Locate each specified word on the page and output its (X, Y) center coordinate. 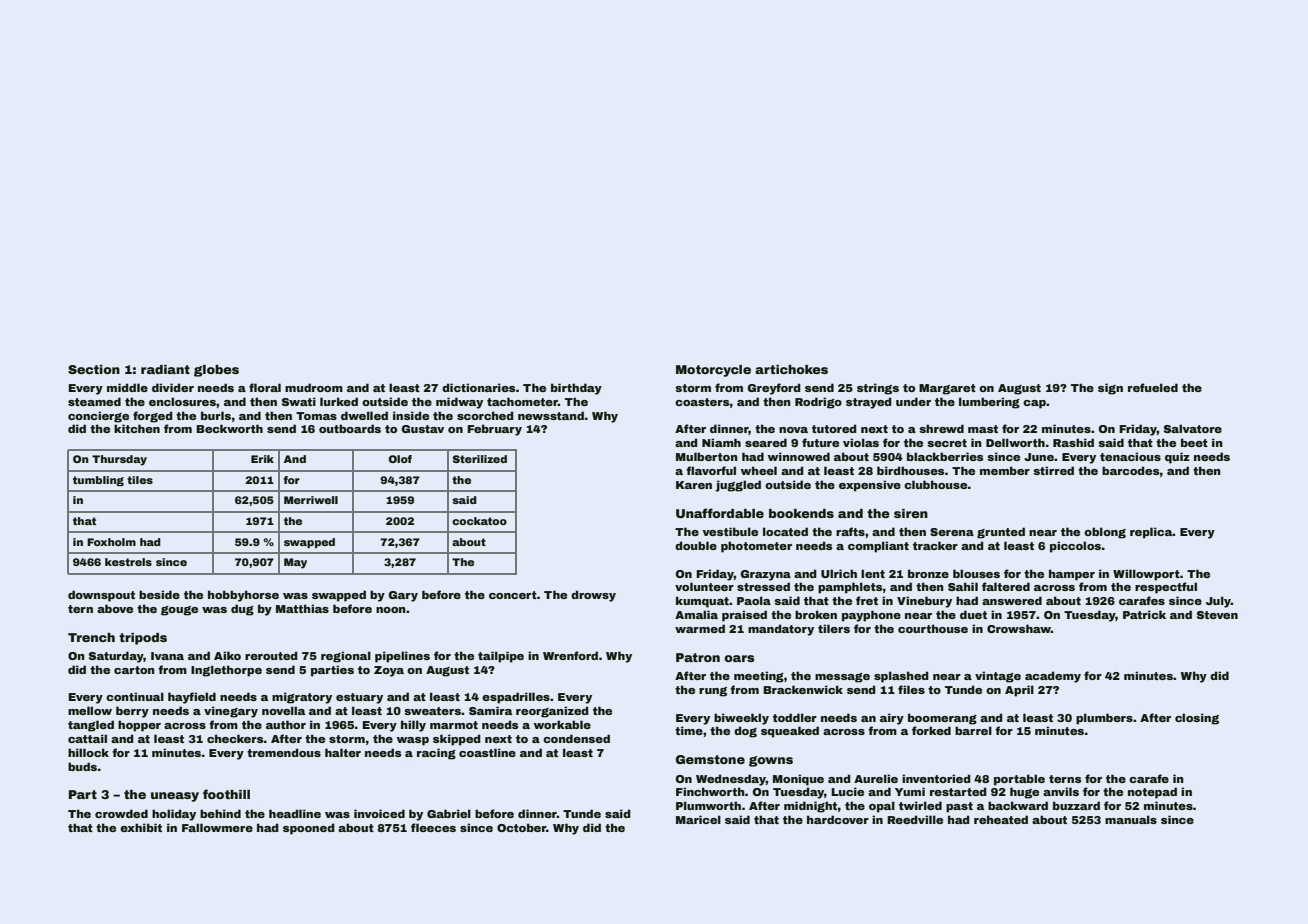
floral (265, 387)
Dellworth (1015, 442)
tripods (143, 639)
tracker (935, 545)
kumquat (702, 602)
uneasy (175, 797)
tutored (834, 428)
